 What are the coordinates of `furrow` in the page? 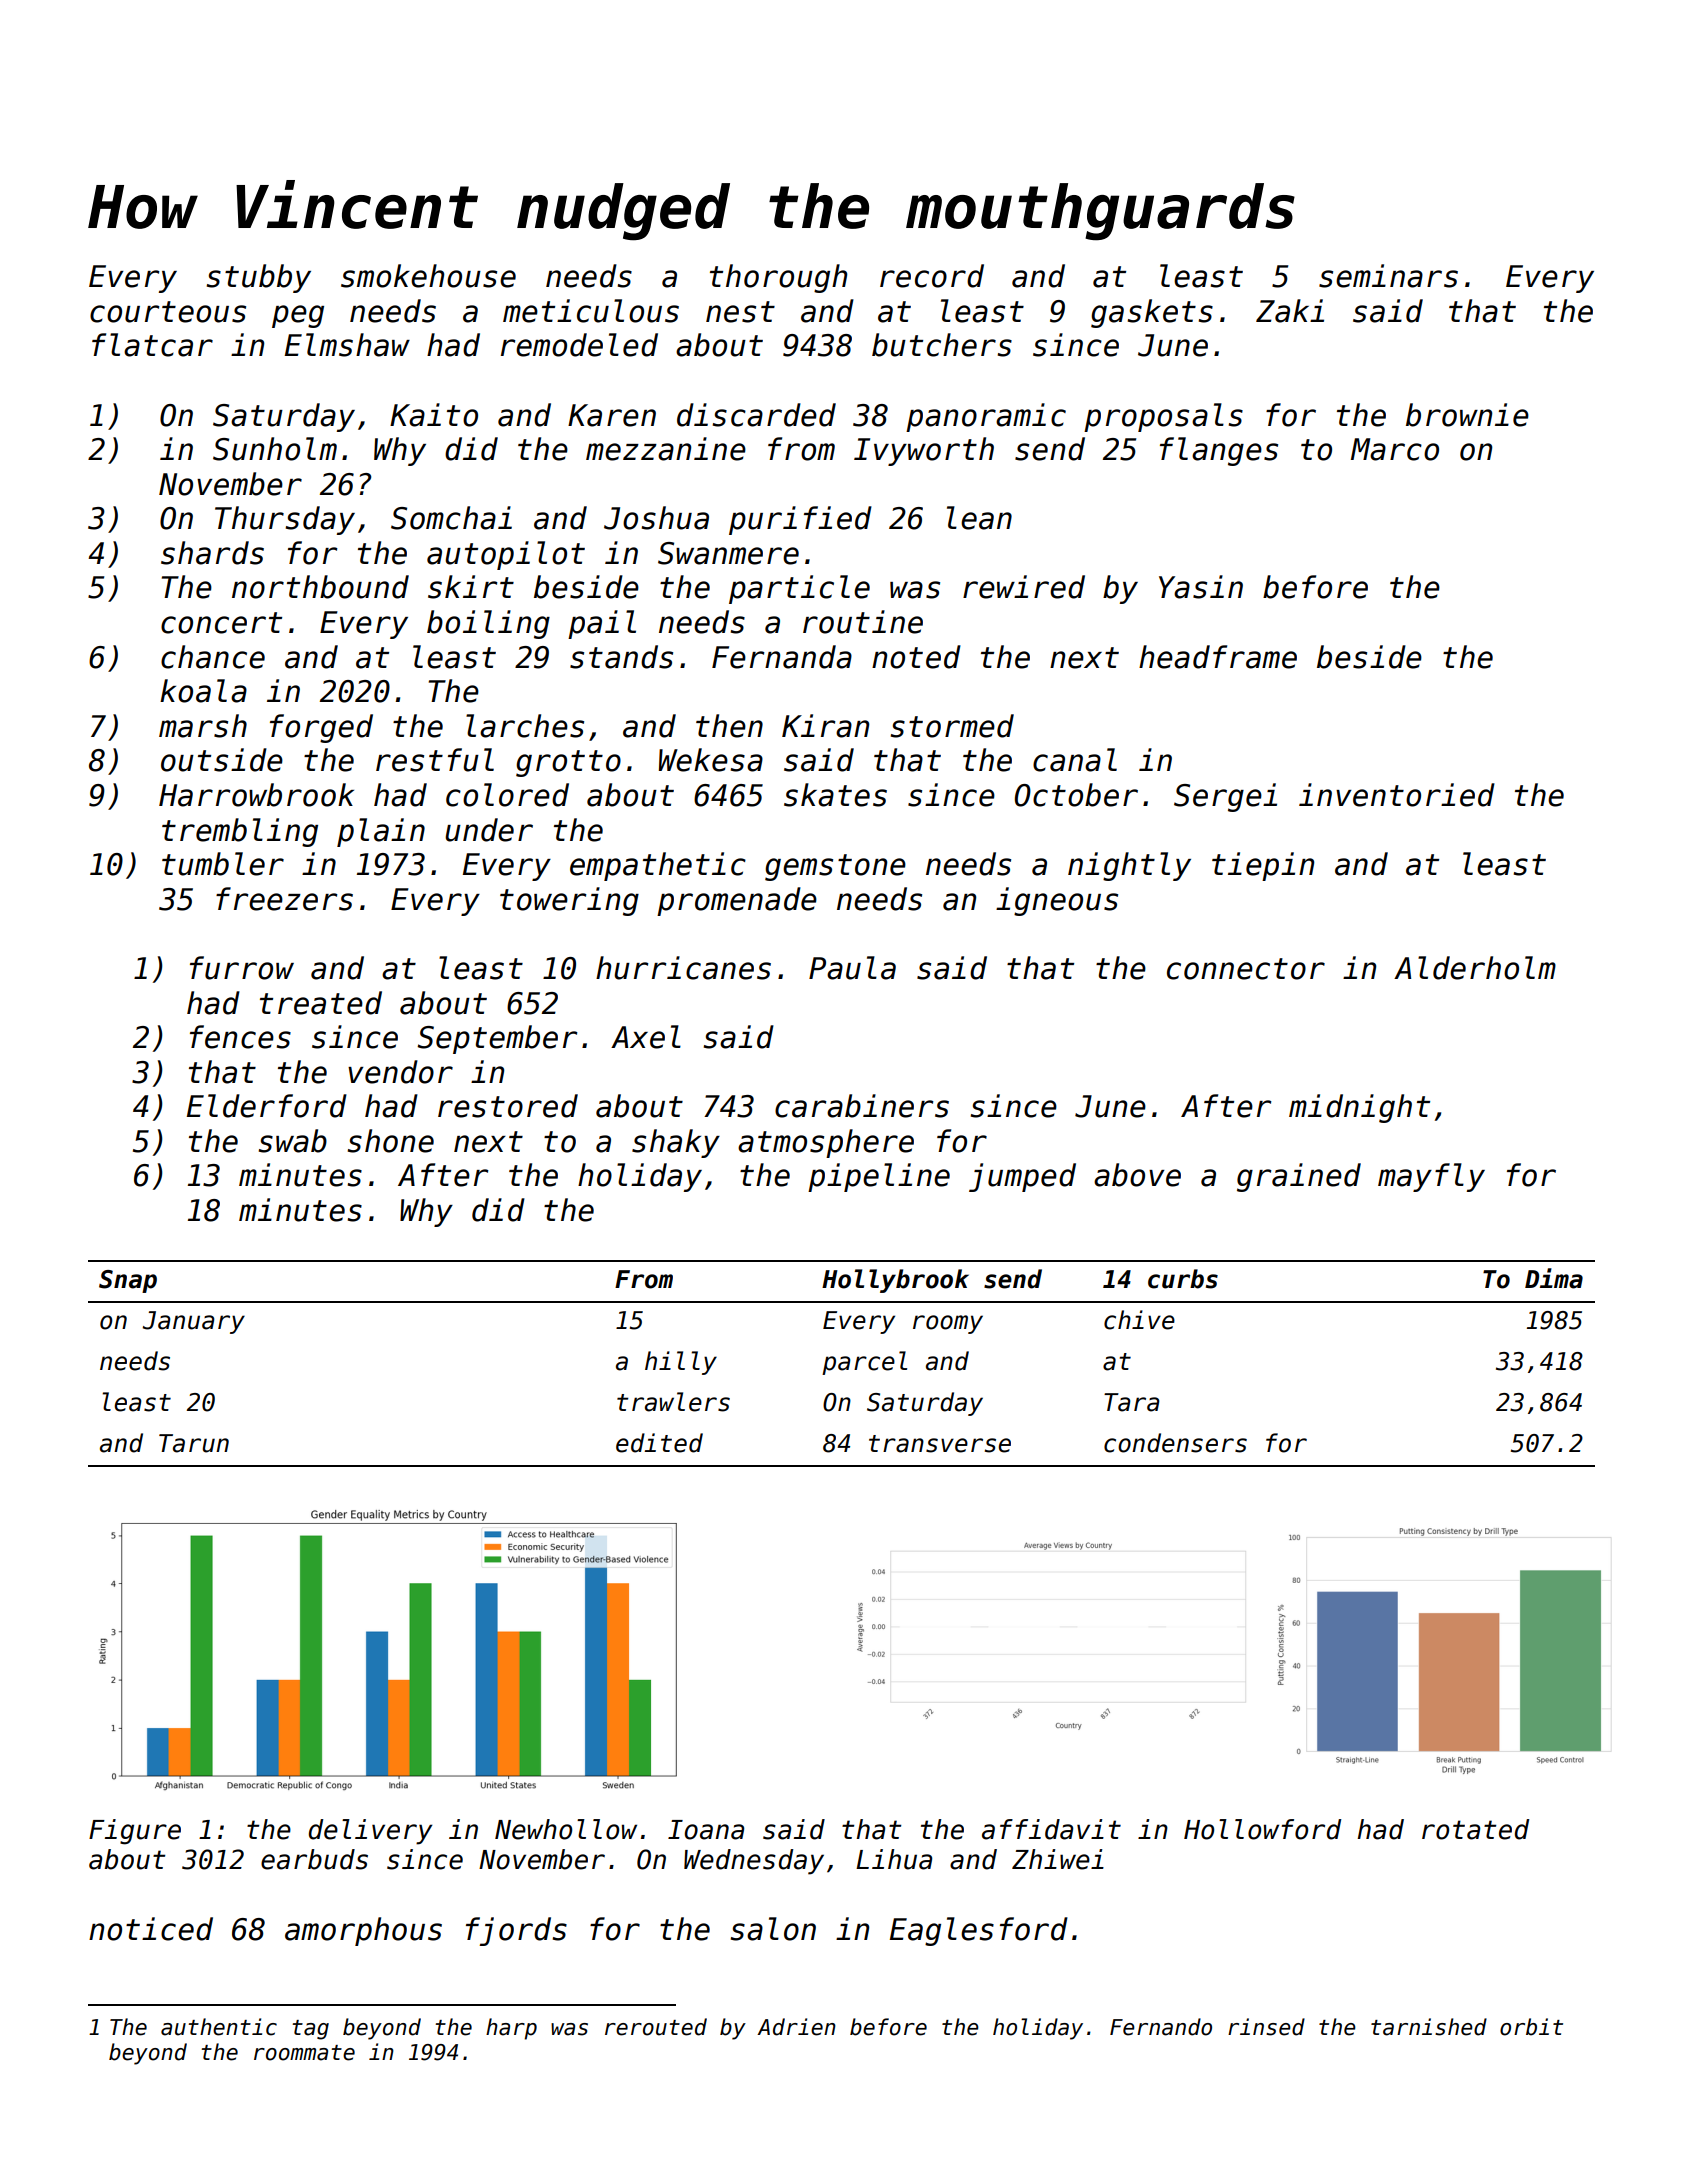 It's located at (242, 968).
